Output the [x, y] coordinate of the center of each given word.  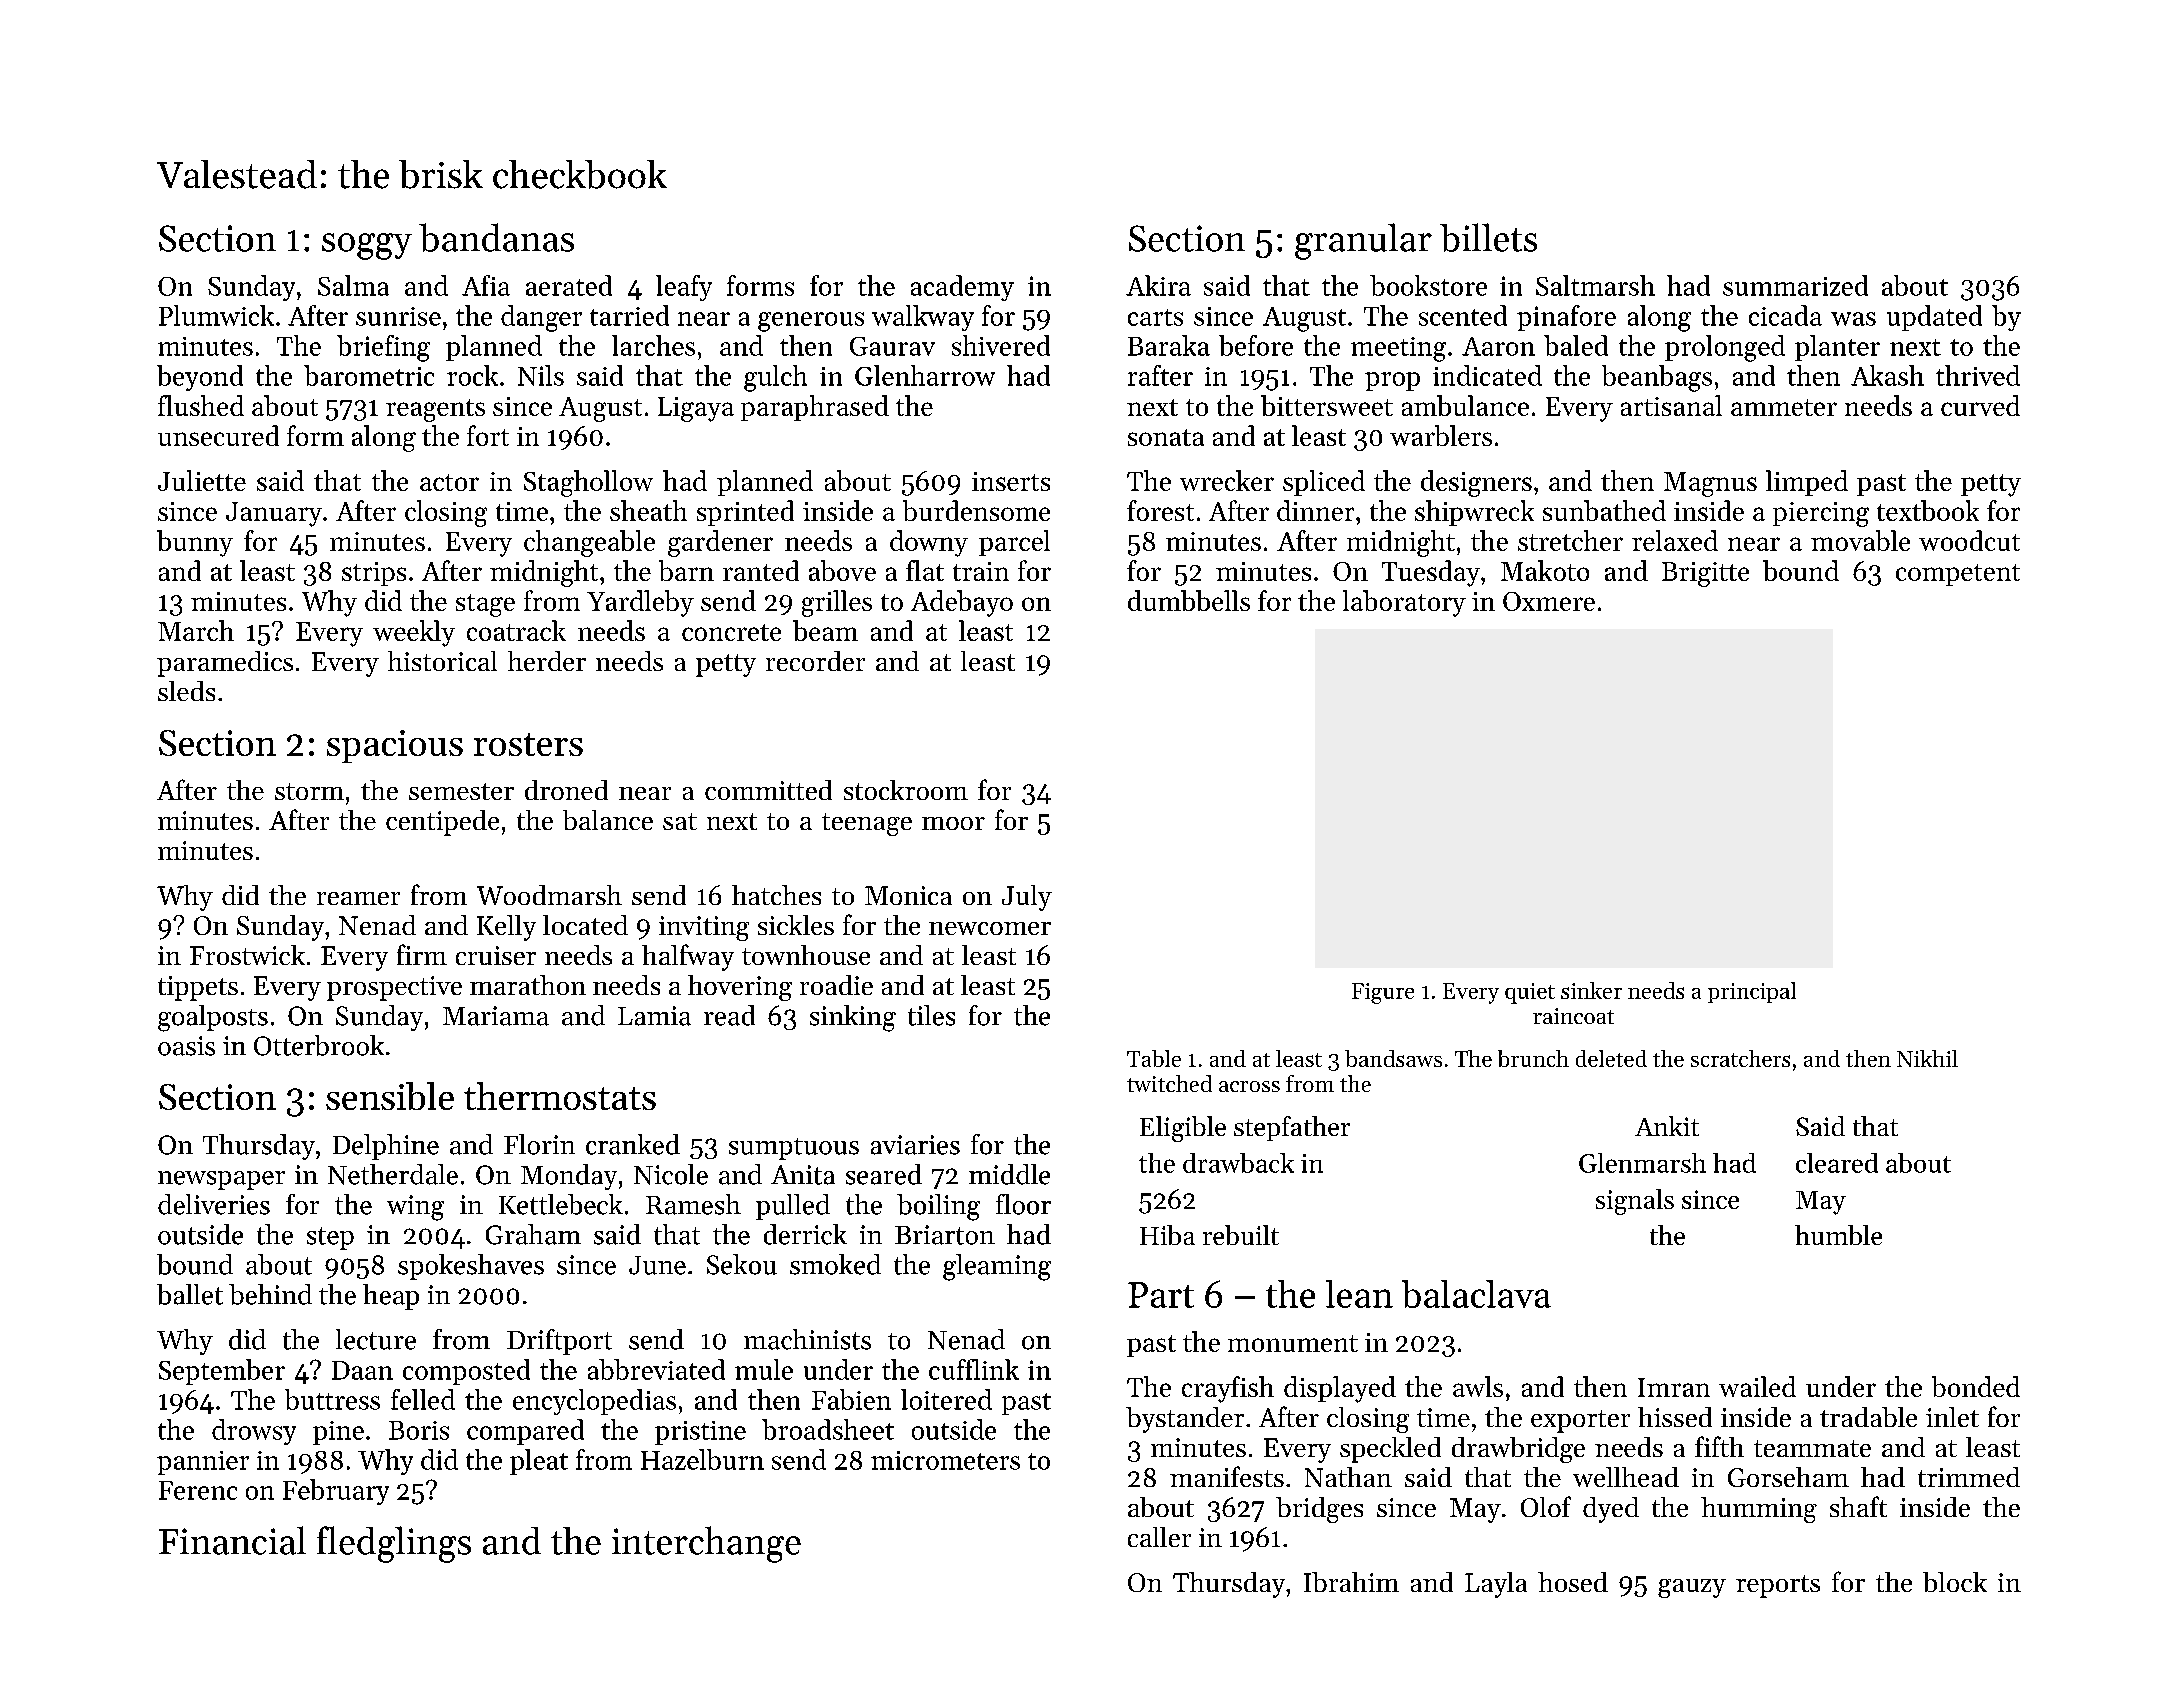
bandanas [496, 237]
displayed [1340, 1389]
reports [1778, 1586]
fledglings [394, 1544]
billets [1488, 237]
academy [962, 288]
